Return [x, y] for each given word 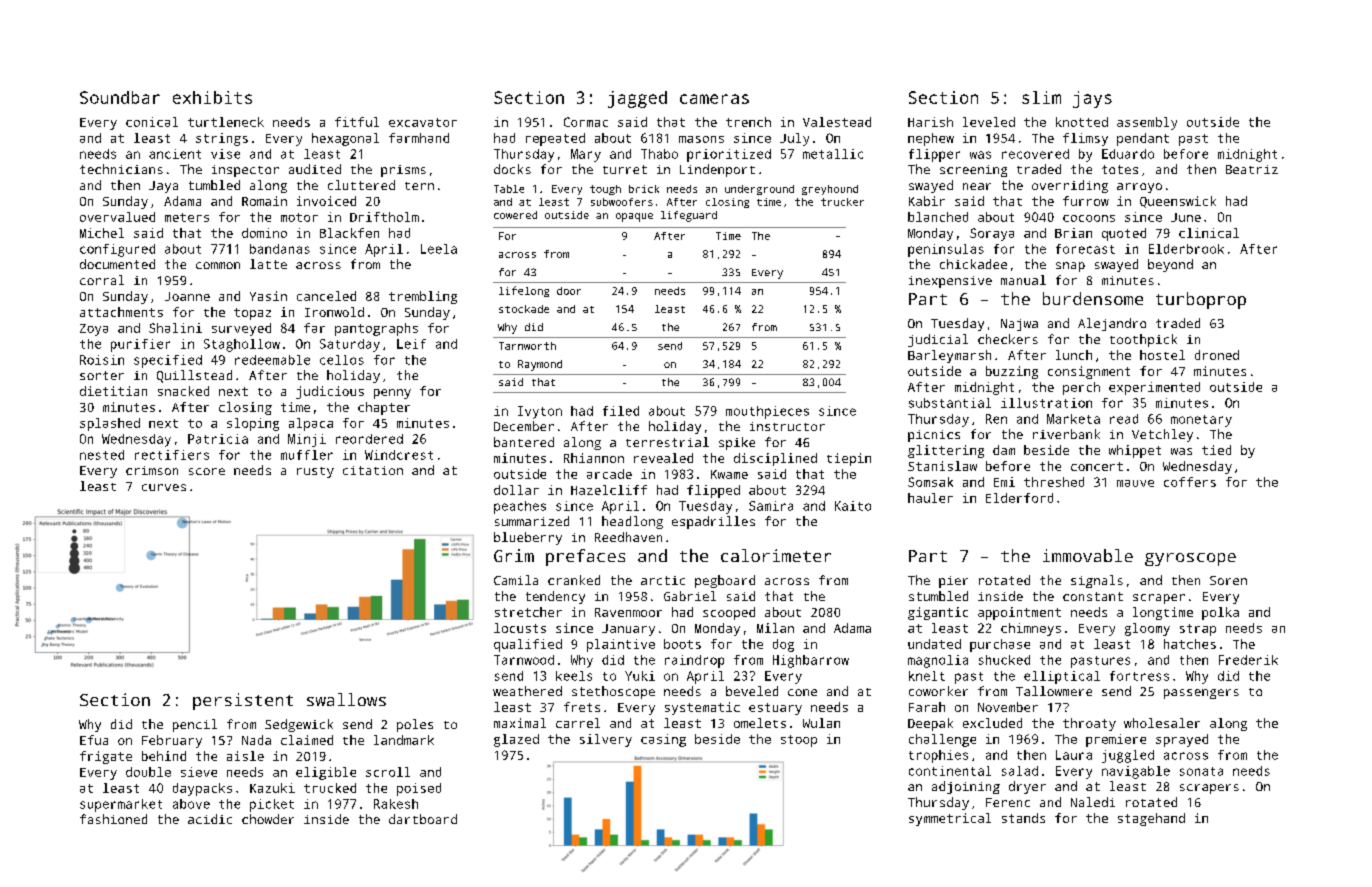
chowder [268, 819]
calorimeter [776, 555]
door [569, 291]
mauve [1135, 483]
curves [164, 487]
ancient [175, 154]
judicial [938, 340]
